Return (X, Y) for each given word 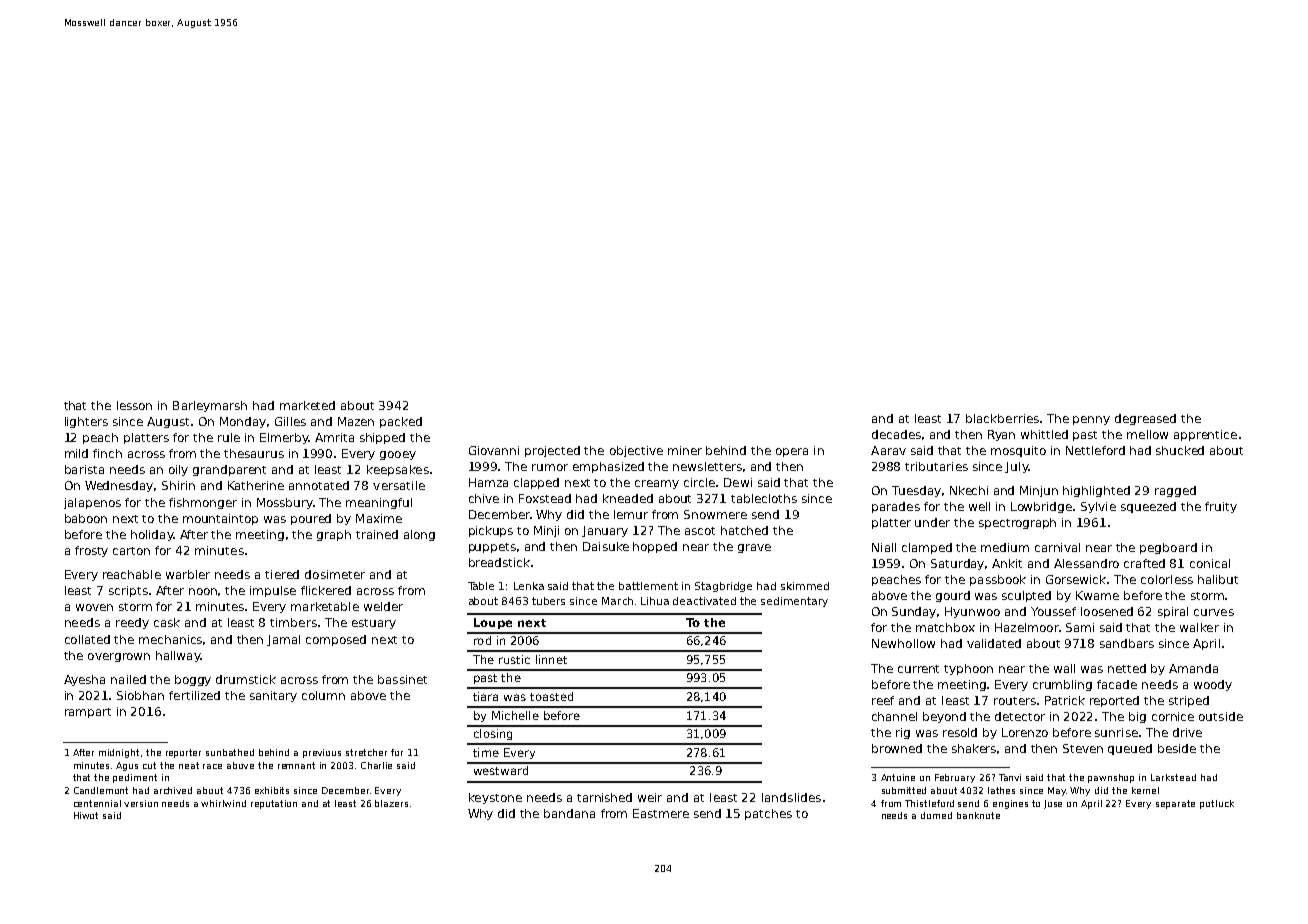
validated (994, 643)
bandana (569, 813)
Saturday (957, 564)
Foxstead (545, 498)
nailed (128, 679)
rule (229, 437)
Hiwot (86, 815)
